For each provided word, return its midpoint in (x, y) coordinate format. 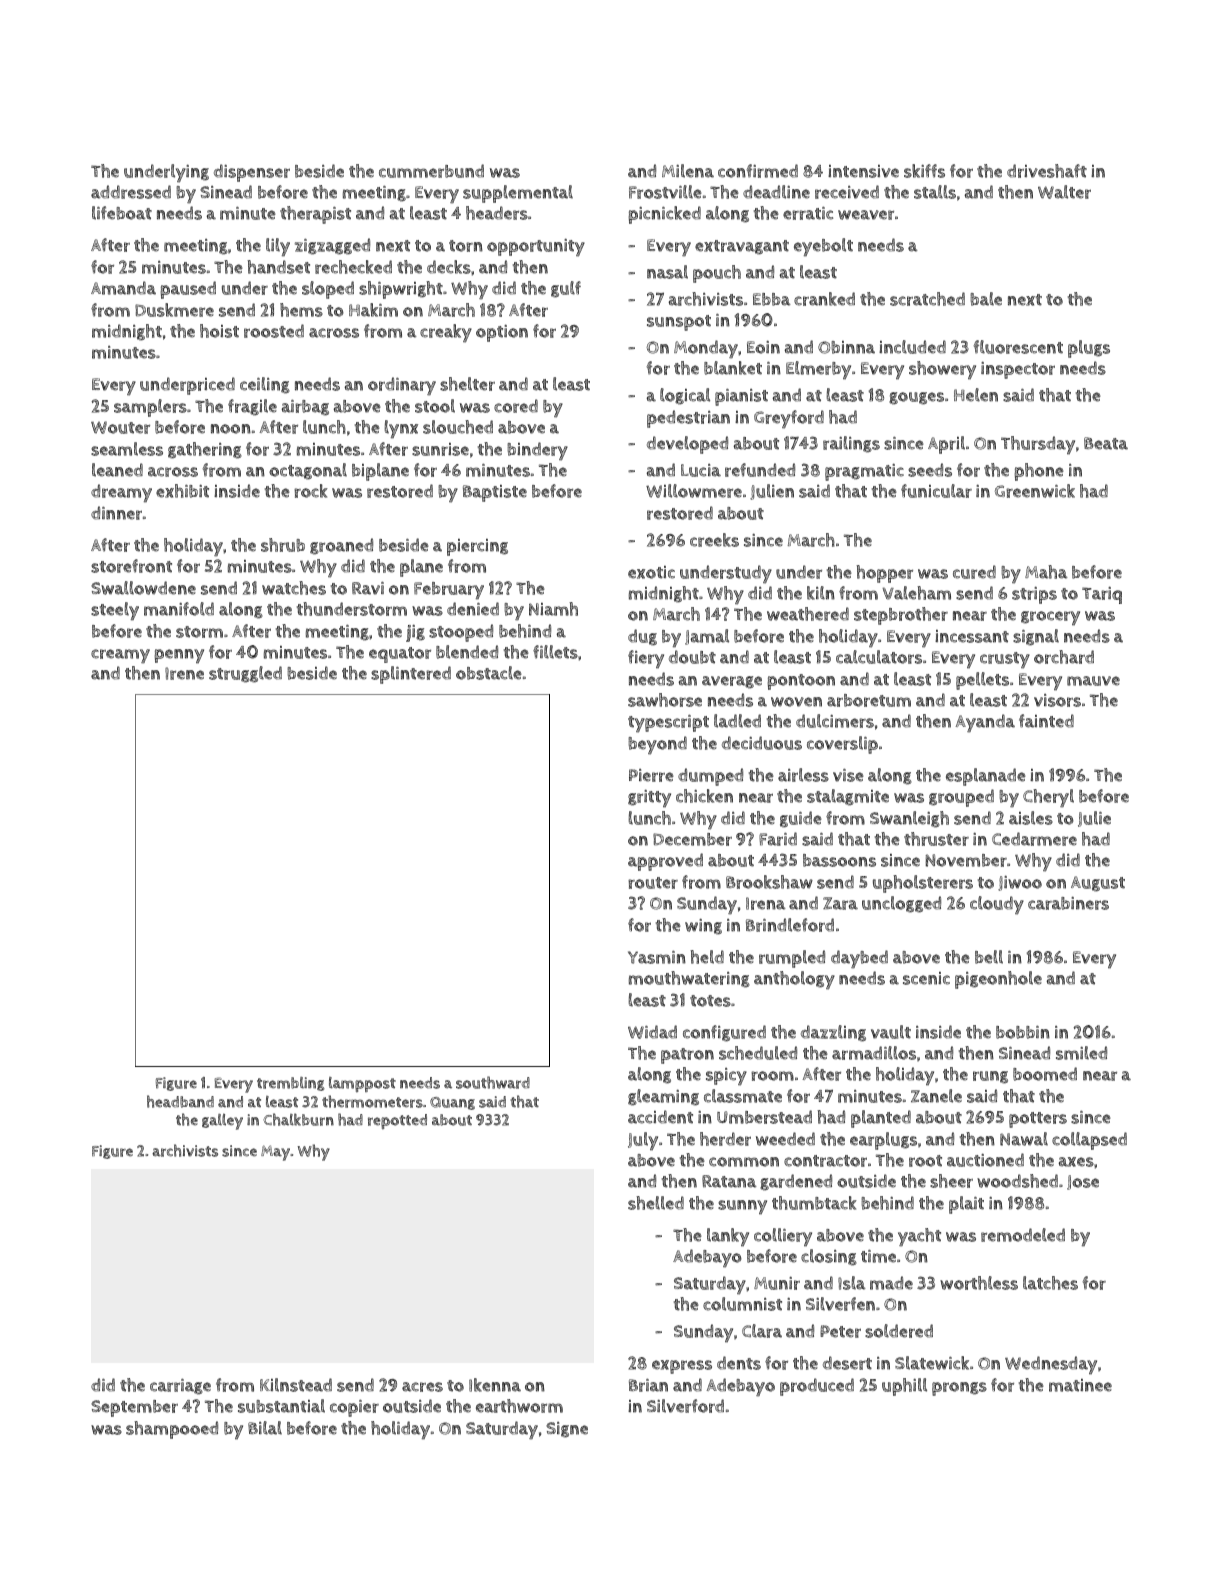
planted (881, 1119)
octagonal (308, 471)
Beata (1106, 443)
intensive (863, 171)
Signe (567, 1430)
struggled (245, 674)
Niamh (553, 609)
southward (493, 1082)
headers (497, 213)
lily (278, 247)
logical (685, 396)
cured (974, 572)
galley (222, 1121)
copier (354, 1408)
